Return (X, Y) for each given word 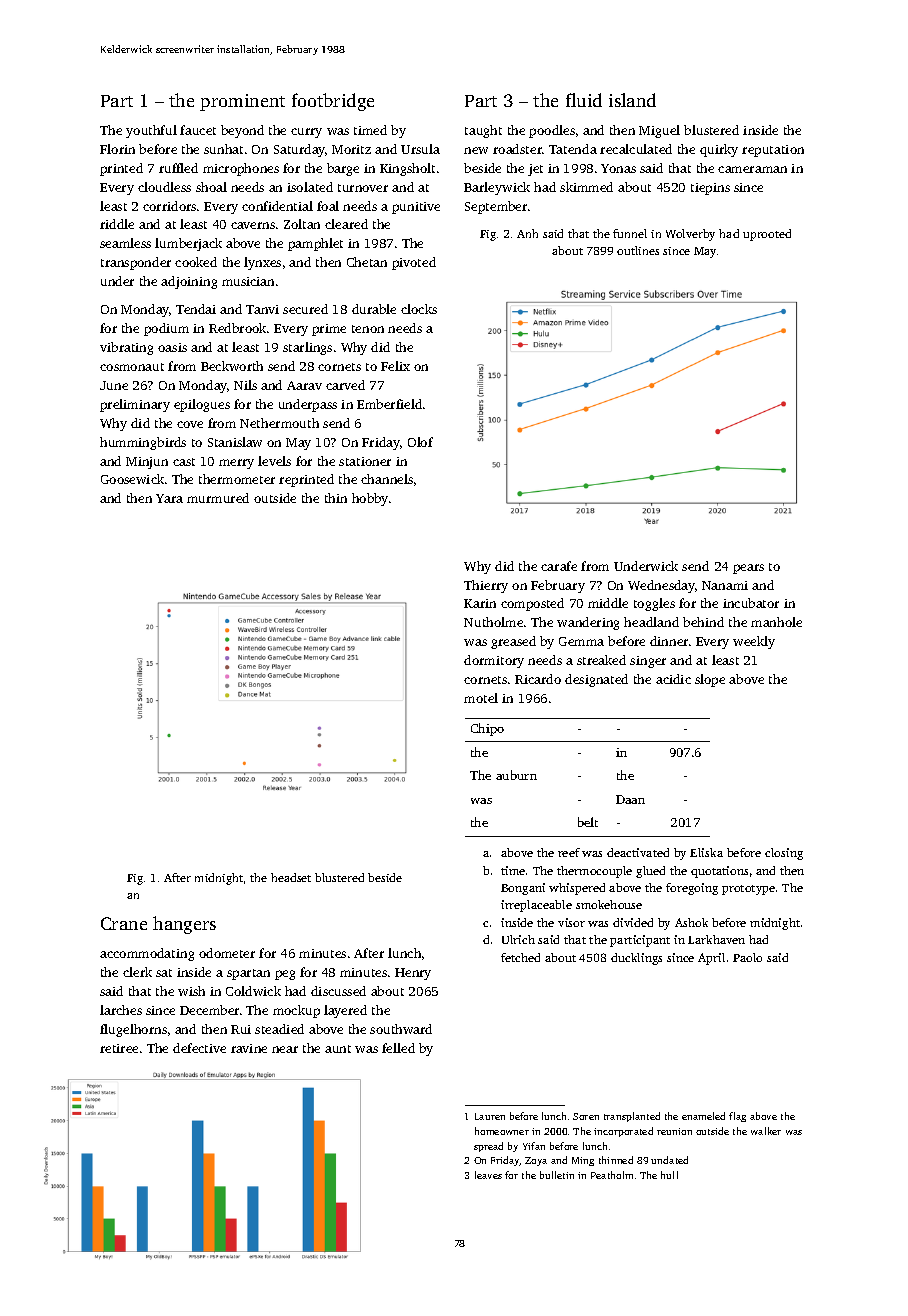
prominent (242, 102)
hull (669, 1175)
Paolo (747, 957)
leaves (488, 1175)
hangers (184, 925)
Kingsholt (407, 169)
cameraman (752, 169)
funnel (630, 233)
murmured (218, 498)
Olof (420, 442)
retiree (119, 1048)
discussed (338, 991)
